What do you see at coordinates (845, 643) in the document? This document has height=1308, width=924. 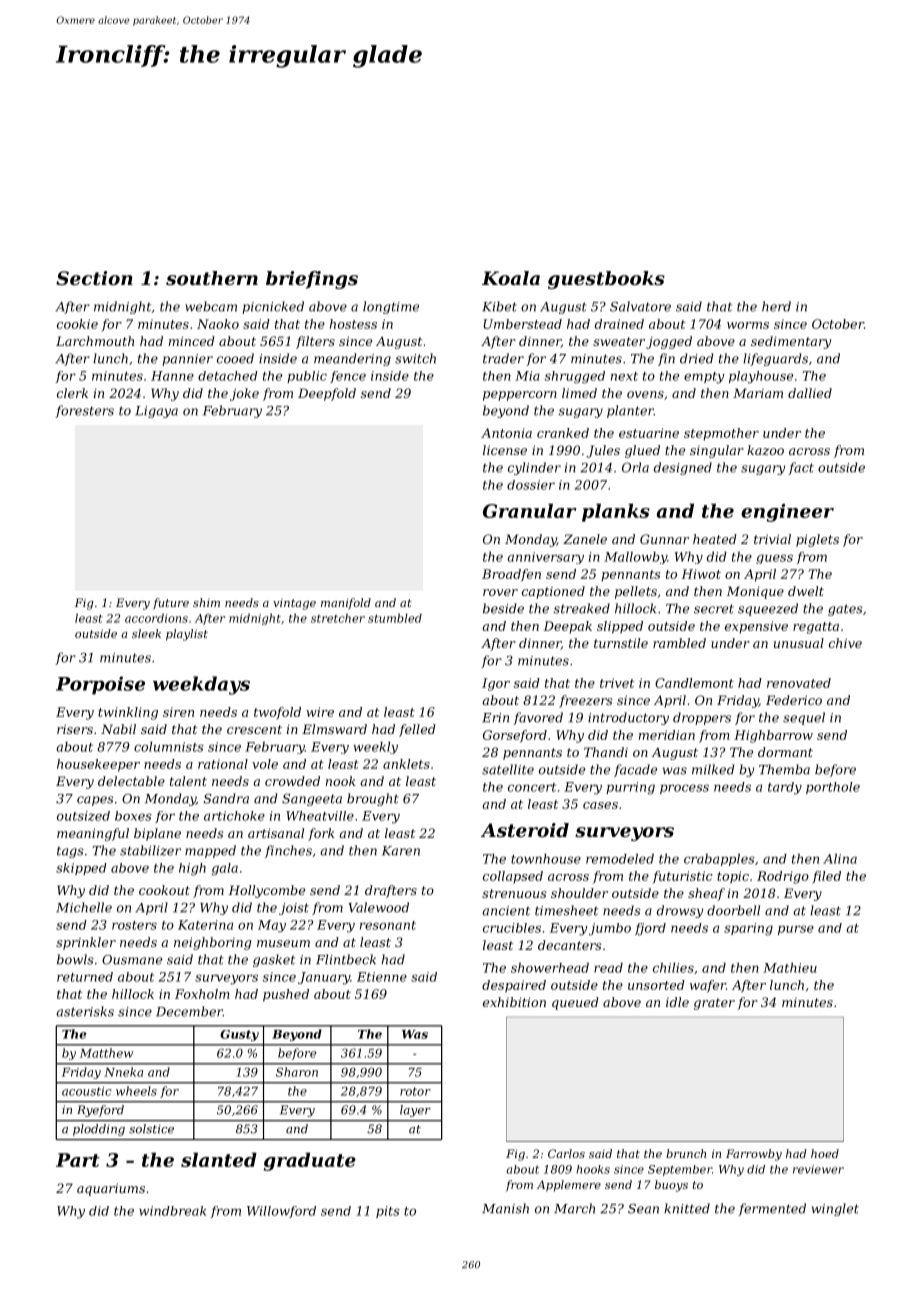 I see `chive` at bounding box center [845, 643].
